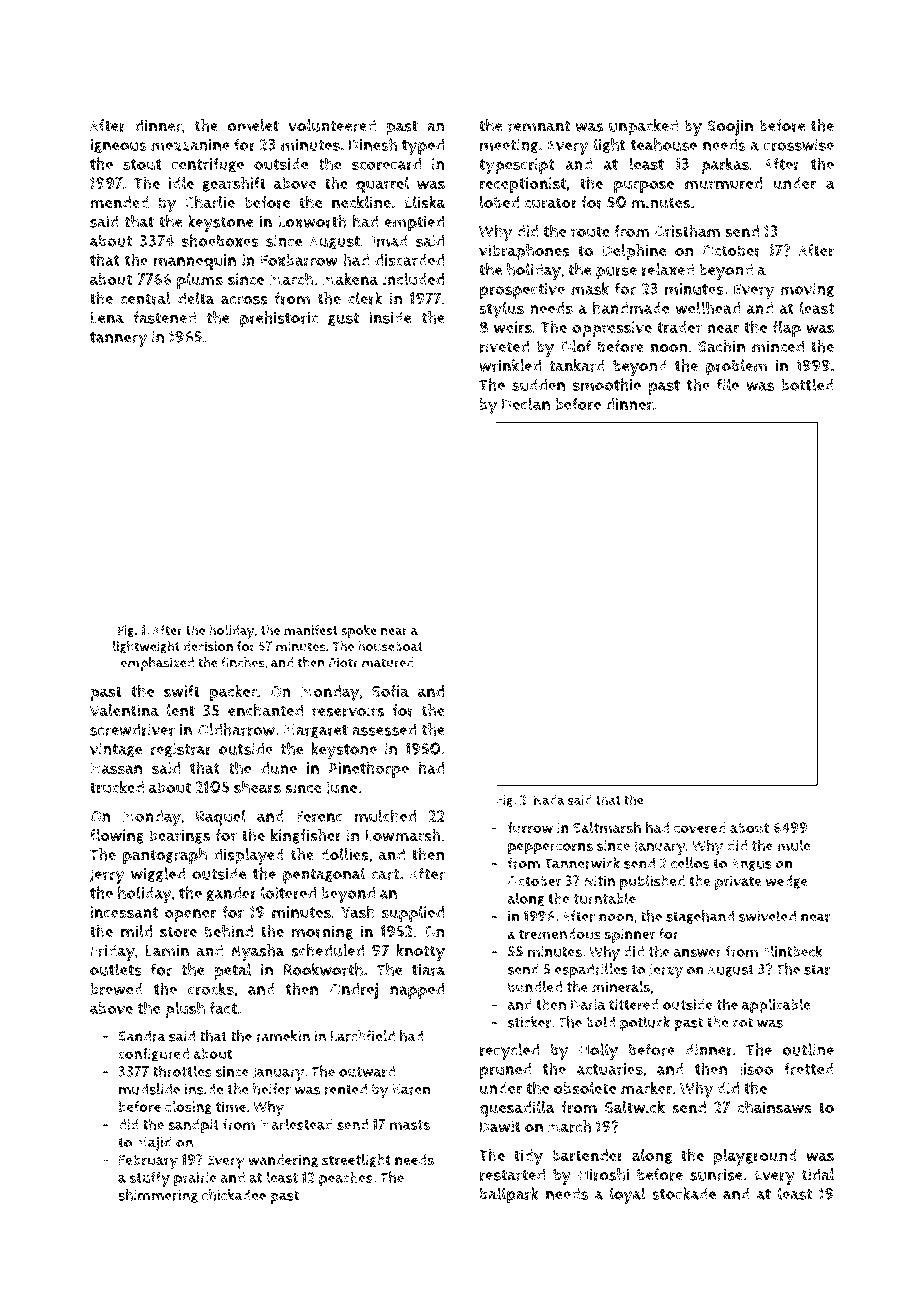  Describe the element at coordinates (794, 845) in the document. I see `mule` at that location.
